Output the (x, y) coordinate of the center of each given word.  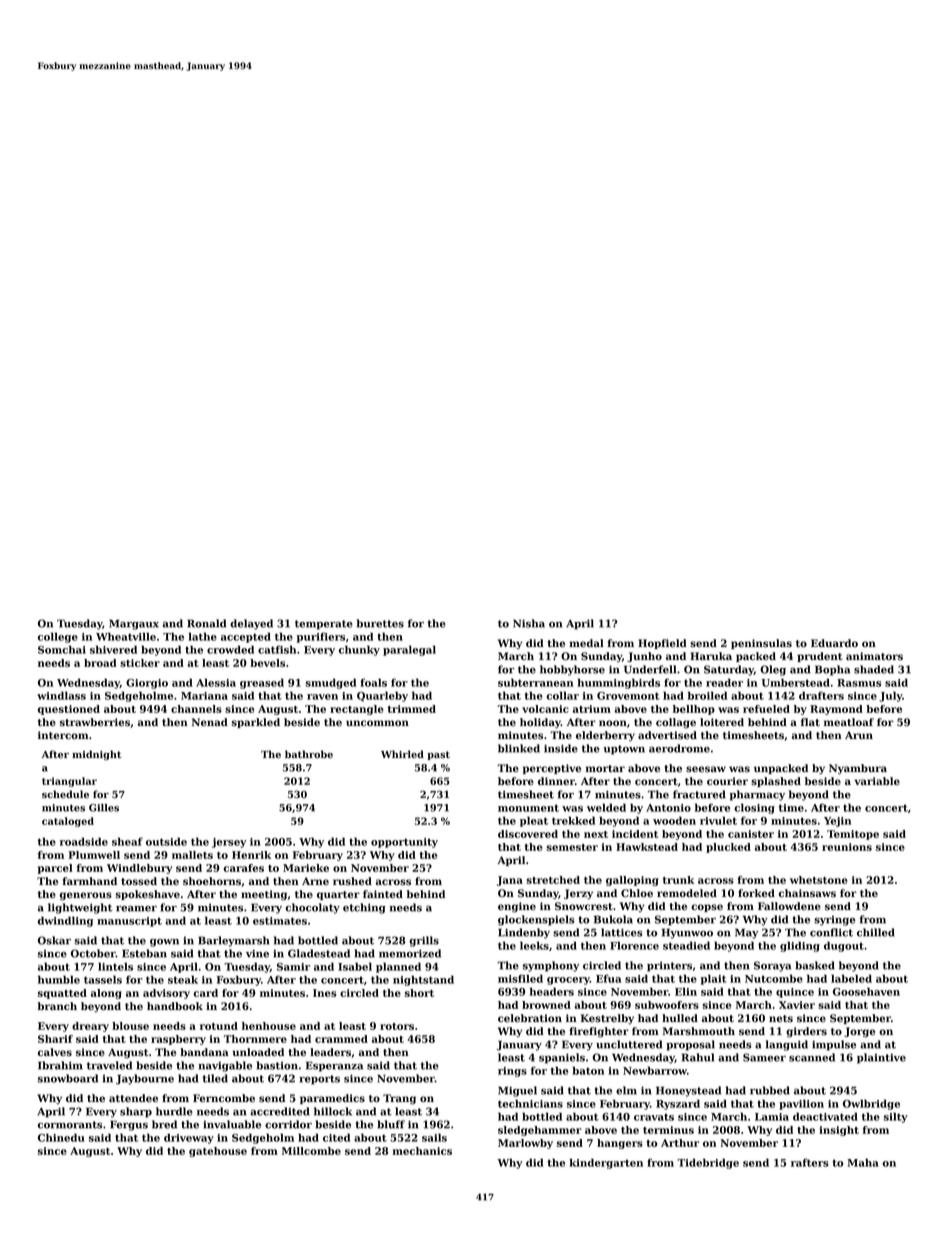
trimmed (412, 709)
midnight (96, 755)
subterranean (535, 682)
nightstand (423, 980)
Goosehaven (866, 991)
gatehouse (218, 1152)
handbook (175, 1006)
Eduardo (834, 643)
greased (262, 683)
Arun (859, 735)
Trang (399, 1099)
